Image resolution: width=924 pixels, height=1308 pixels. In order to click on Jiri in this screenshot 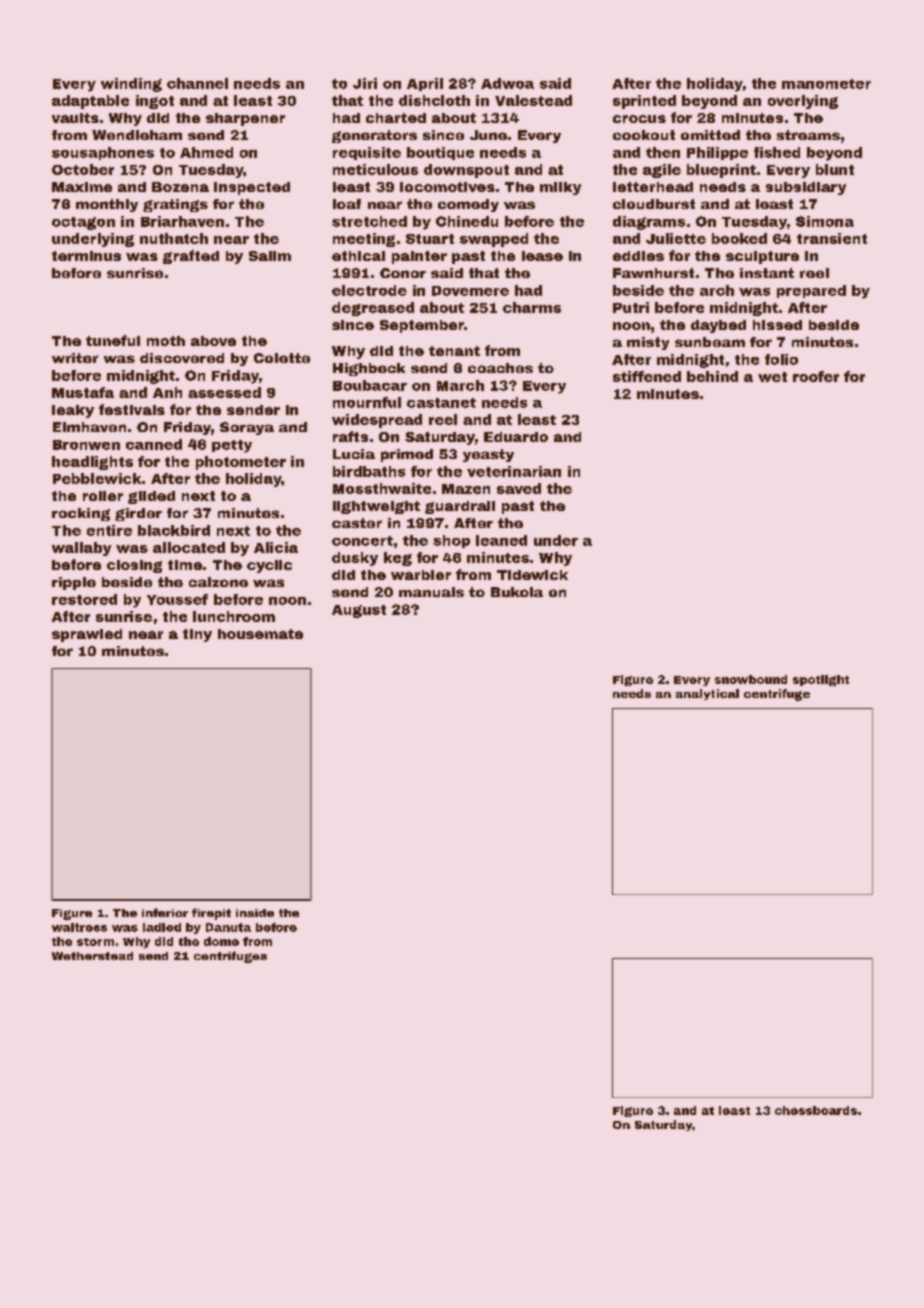, I will do `click(365, 83)`.
